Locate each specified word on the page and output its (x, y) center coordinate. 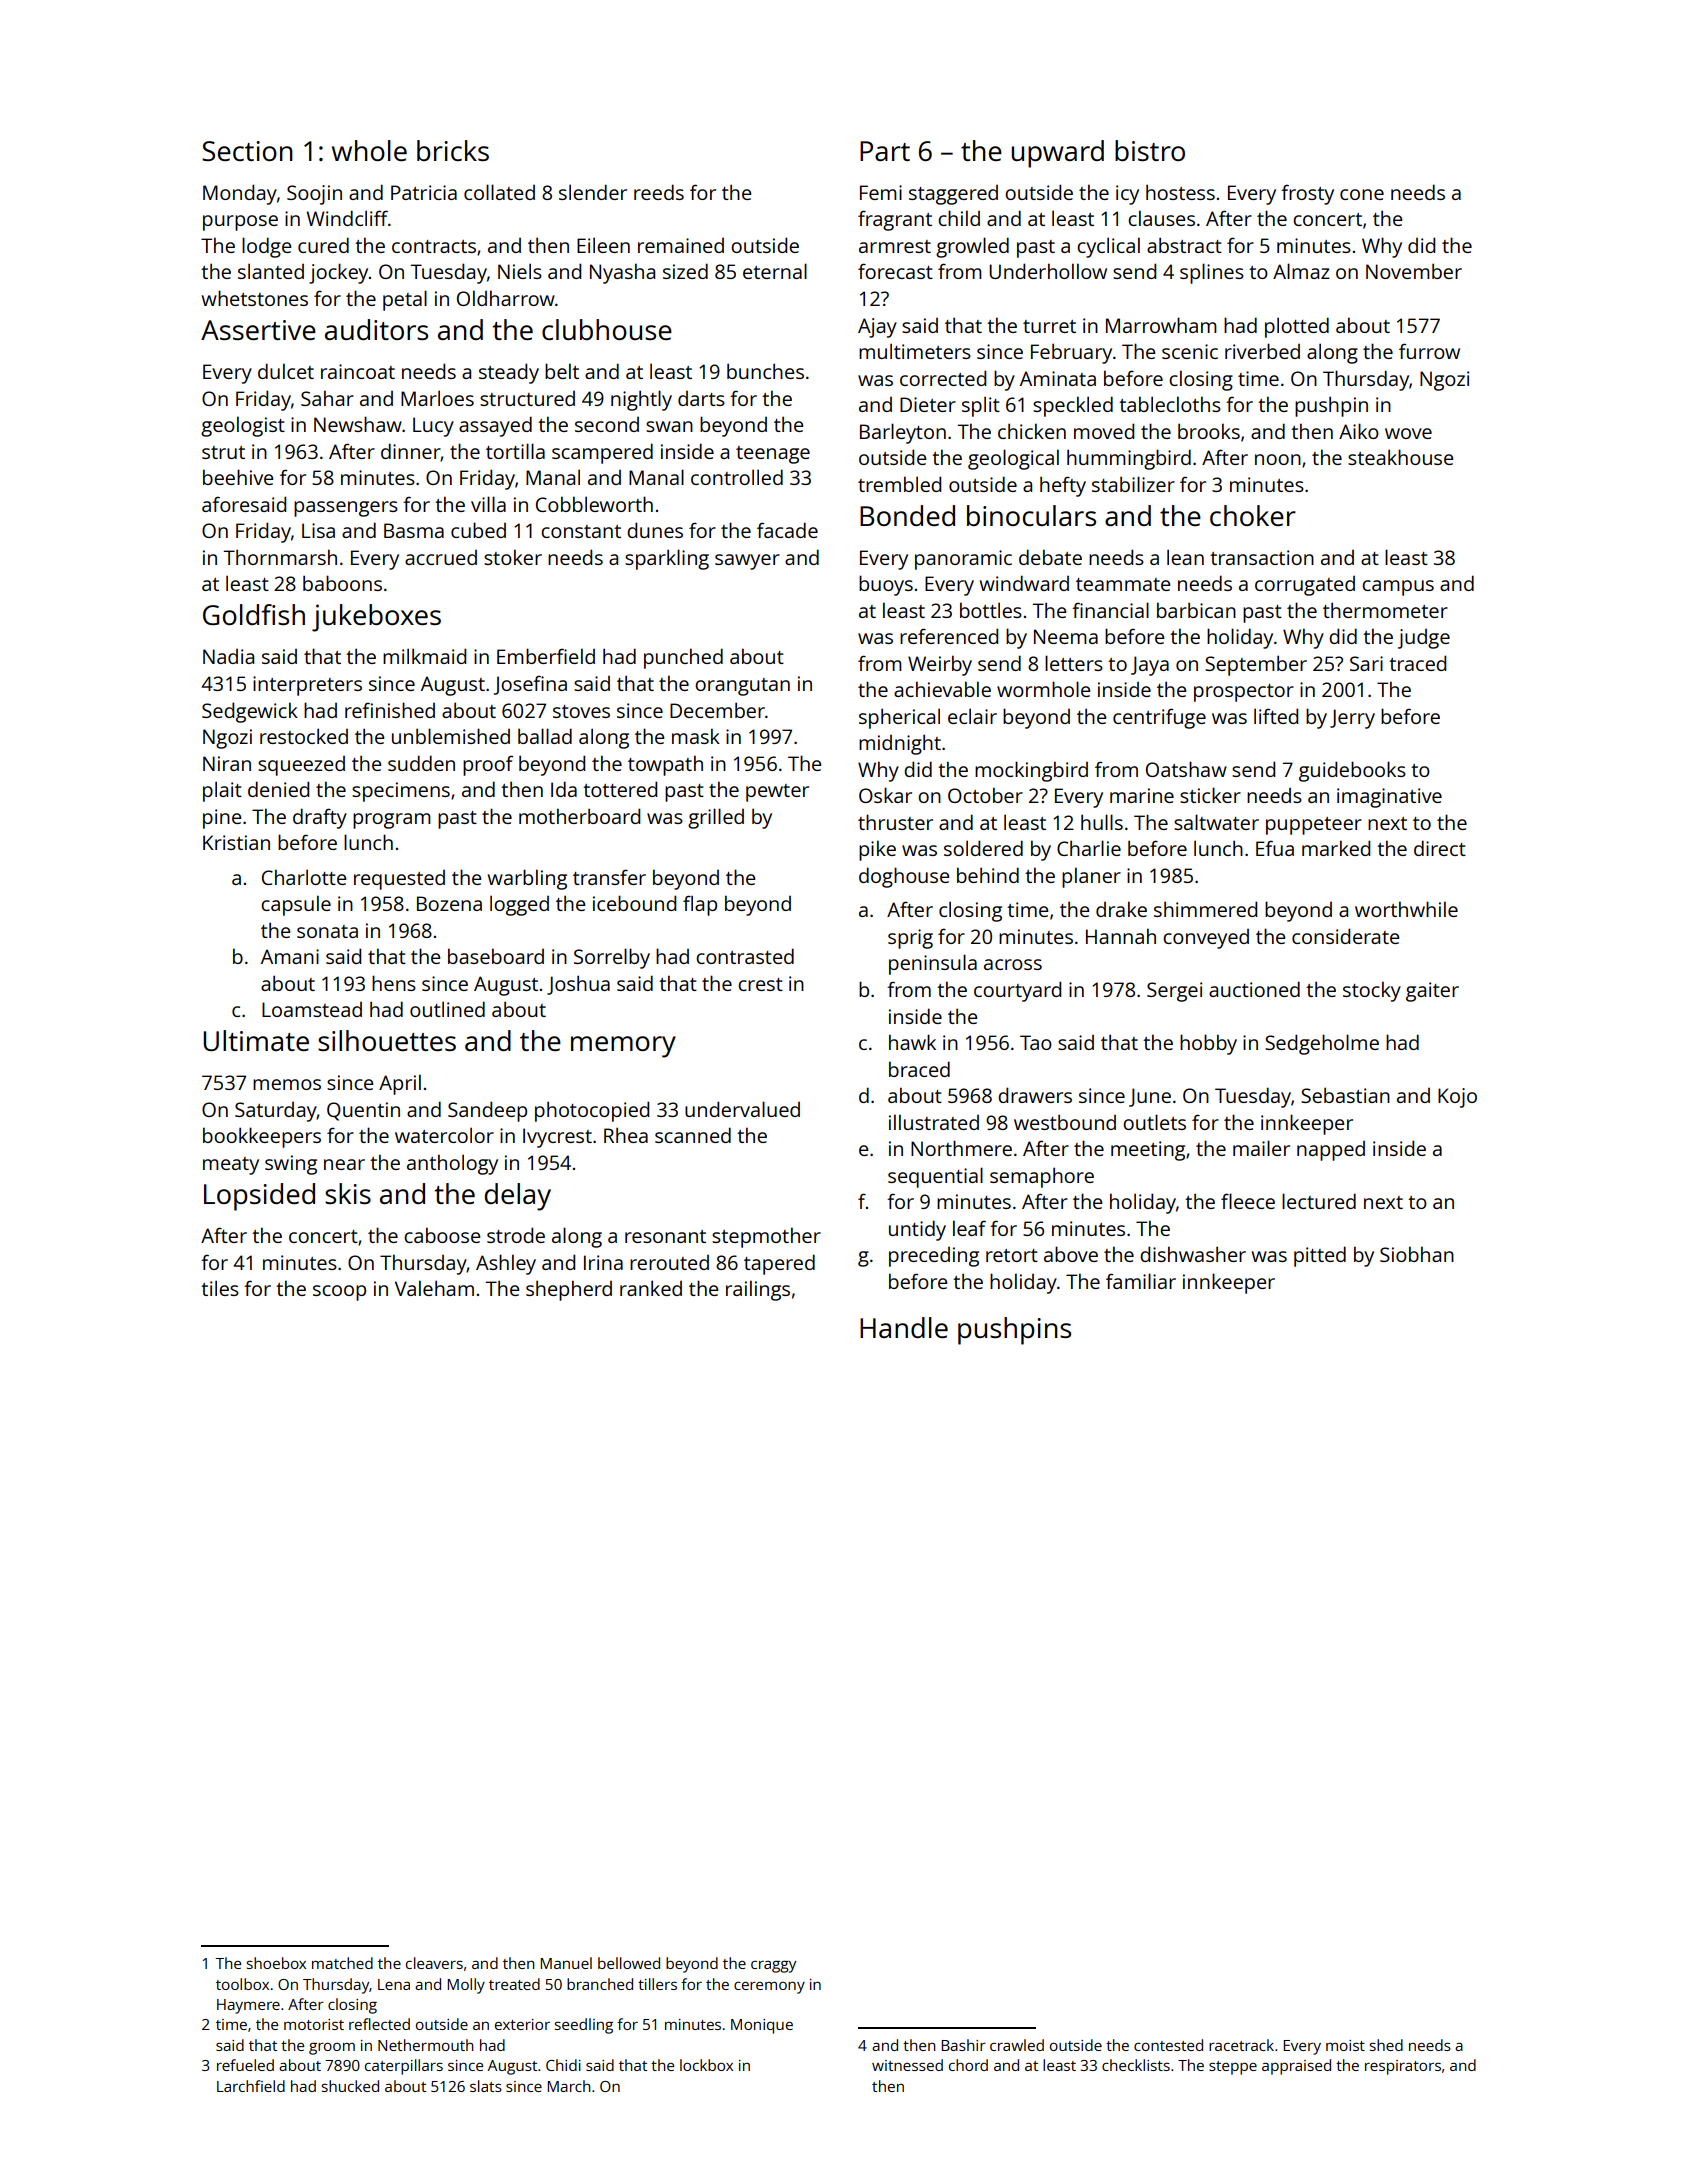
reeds (659, 192)
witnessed (907, 2065)
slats (486, 2086)
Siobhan (1417, 1254)
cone (1362, 194)
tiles (220, 1288)
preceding (934, 1257)
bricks (453, 150)
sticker (1210, 795)
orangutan (742, 687)
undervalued (742, 1109)
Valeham (434, 1288)
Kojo (1457, 1098)
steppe (1233, 2068)
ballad (545, 736)
